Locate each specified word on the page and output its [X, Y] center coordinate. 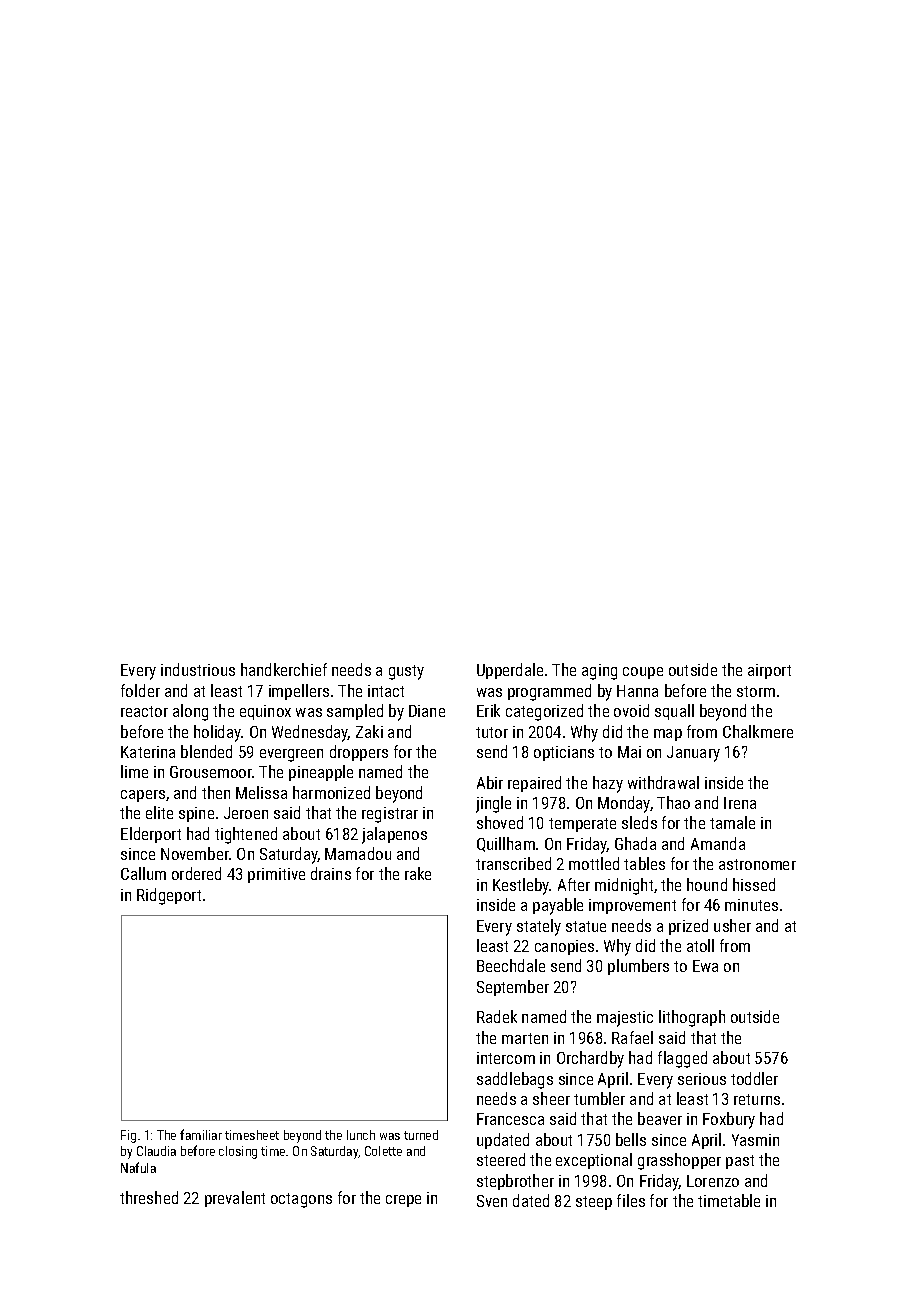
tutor [492, 732]
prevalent [235, 1199]
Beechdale [511, 965]
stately [539, 927]
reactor [144, 711]
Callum [143, 873]
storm [756, 691]
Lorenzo [713, 1181]
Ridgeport [169, 896]
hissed [754, 884]
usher [732, 925]
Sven [492, 1201]
